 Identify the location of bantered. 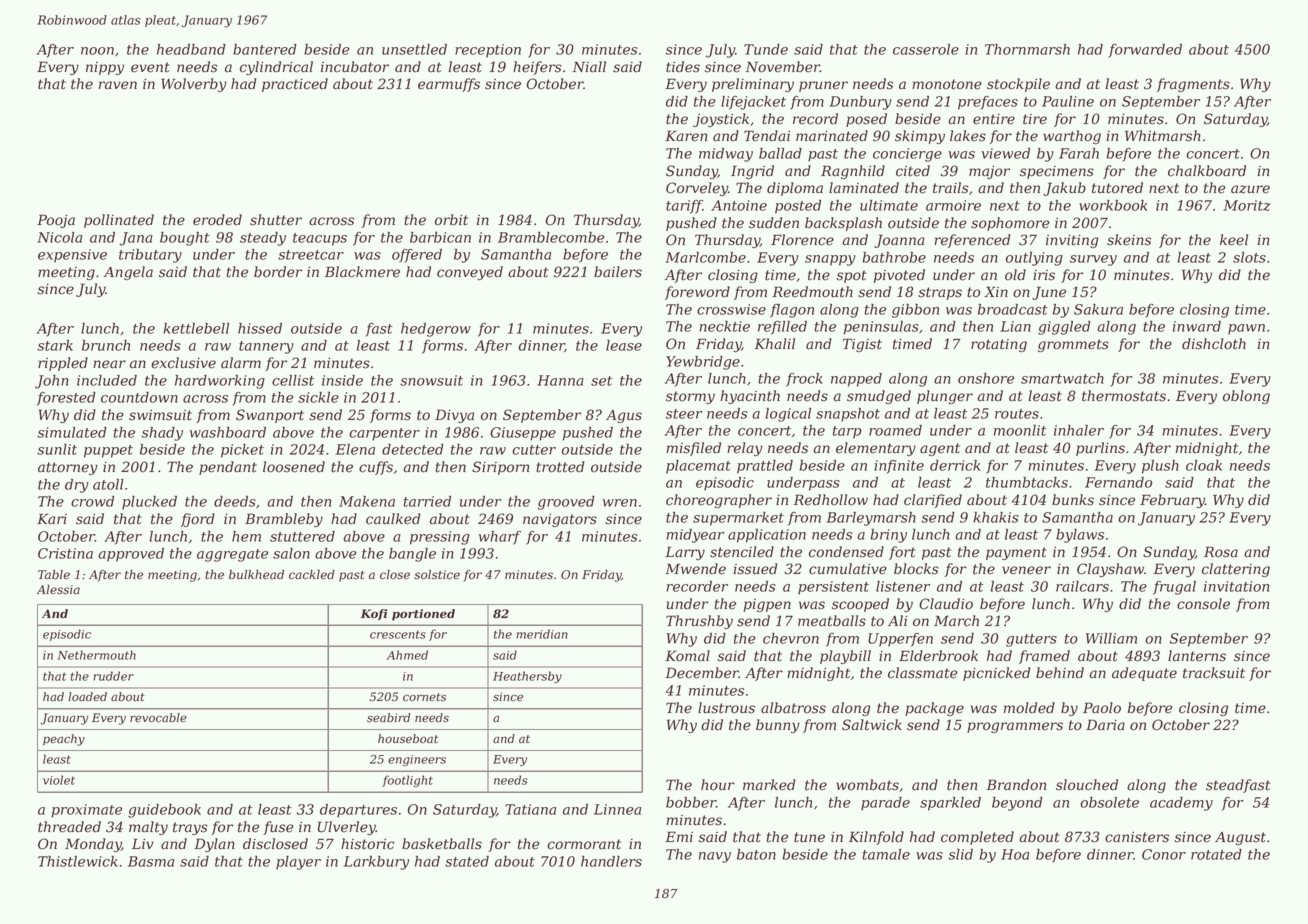
(265, 49).
